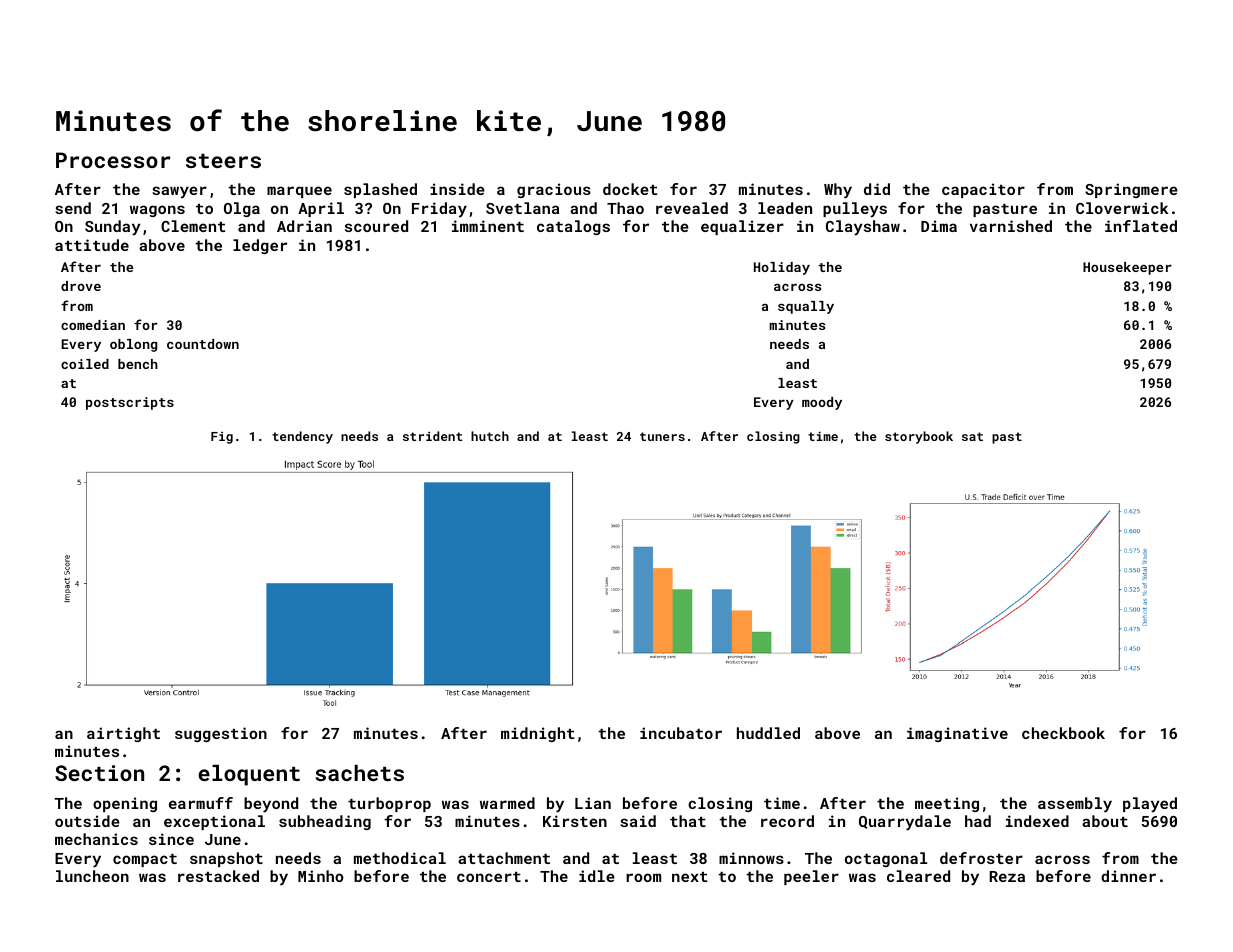 Image resolution: width=1233 pixels, height=952 pixels. I want to click on Housekeeper, so click(1127, 268).
